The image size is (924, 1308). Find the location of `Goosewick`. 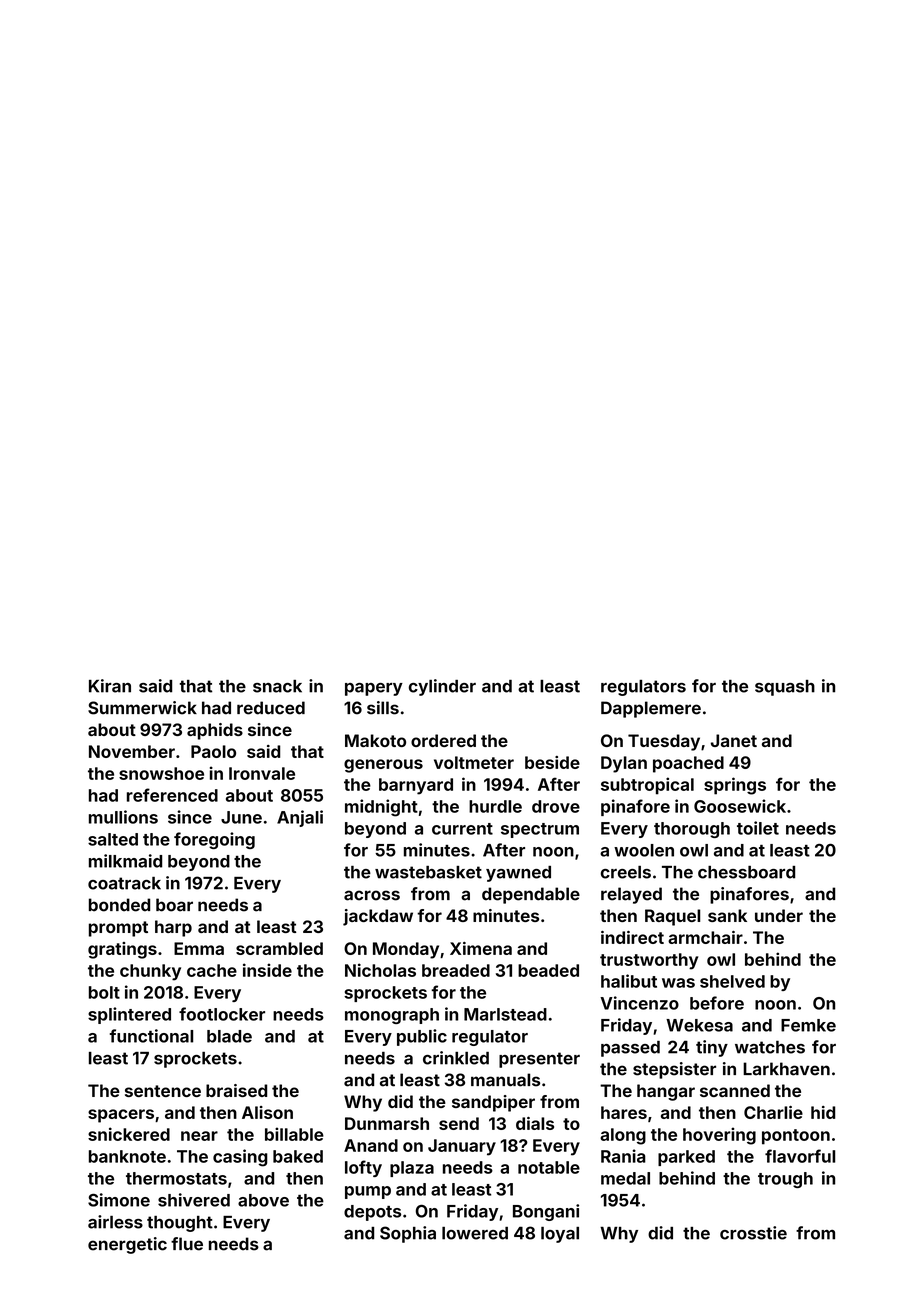

Goosewick is located at coordinates (740, 806).
